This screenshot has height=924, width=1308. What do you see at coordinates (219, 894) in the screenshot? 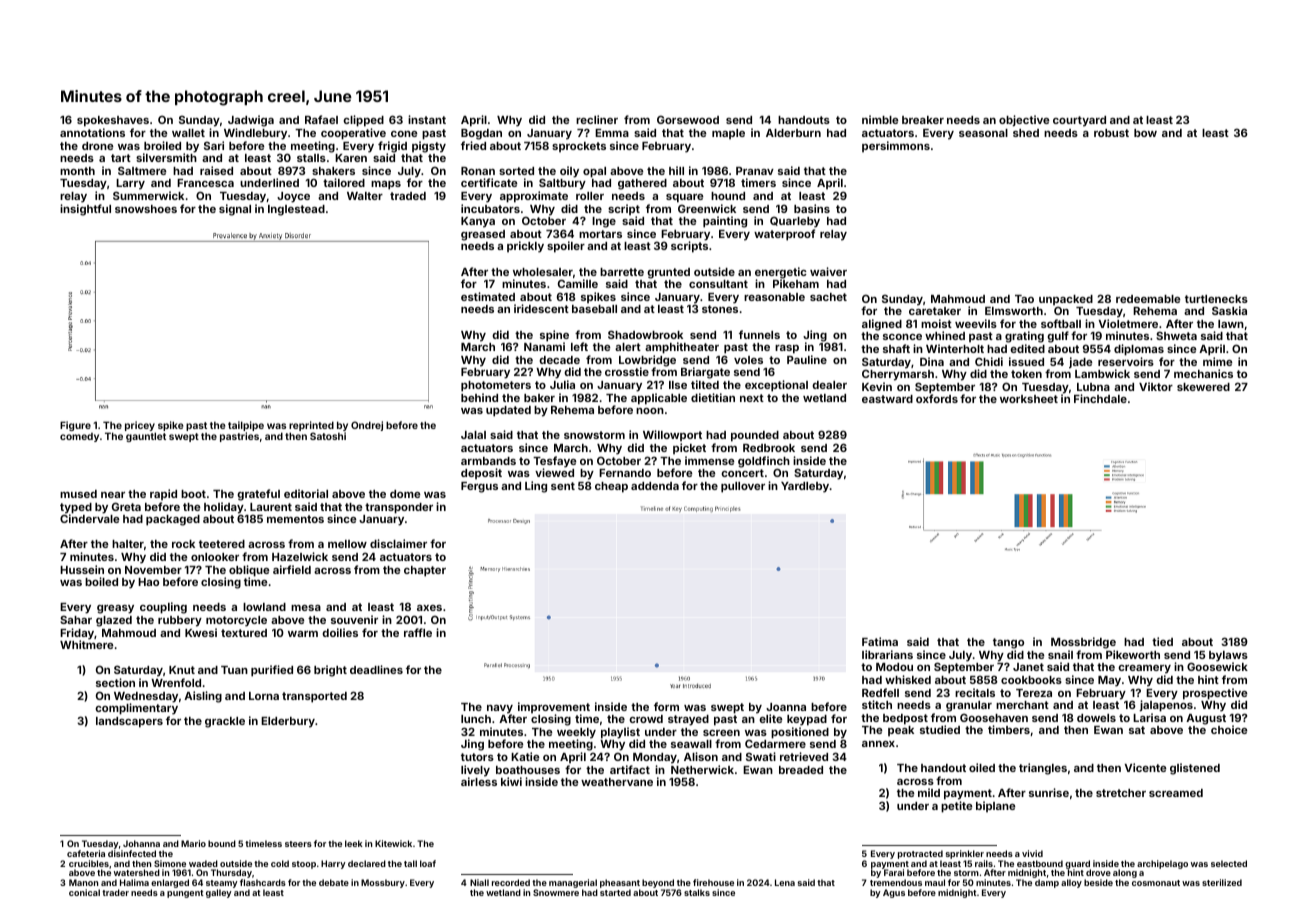
I see `galley` at bounding box center [219, 894].
